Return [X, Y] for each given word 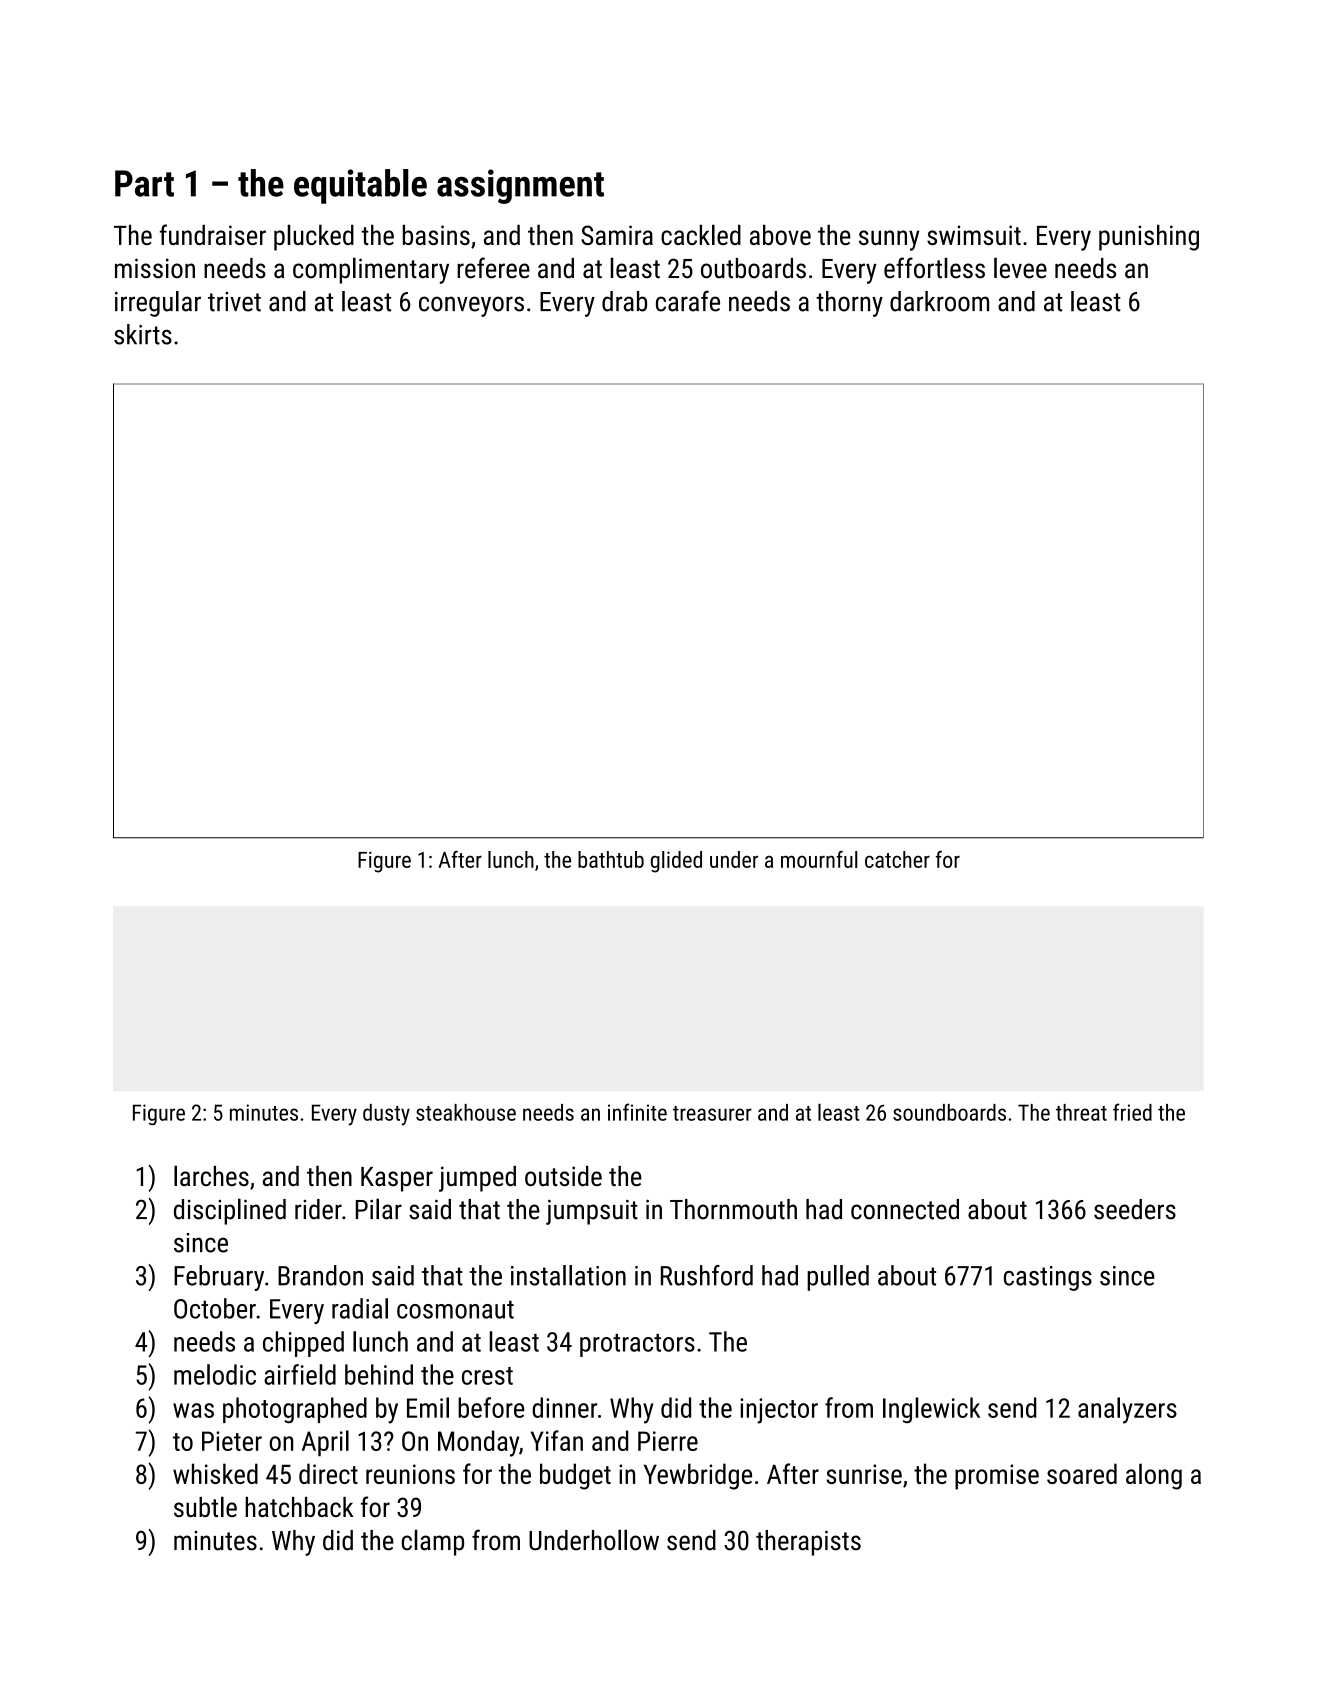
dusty [386, 1115]
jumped [477, 1179]
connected [905, 1209]
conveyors [471, 306]
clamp [433, 1542]
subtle [205, 1506]
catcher [897, 859]
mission [155, 268]
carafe [688, 301]
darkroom [939, 301]
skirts [143, 334]
